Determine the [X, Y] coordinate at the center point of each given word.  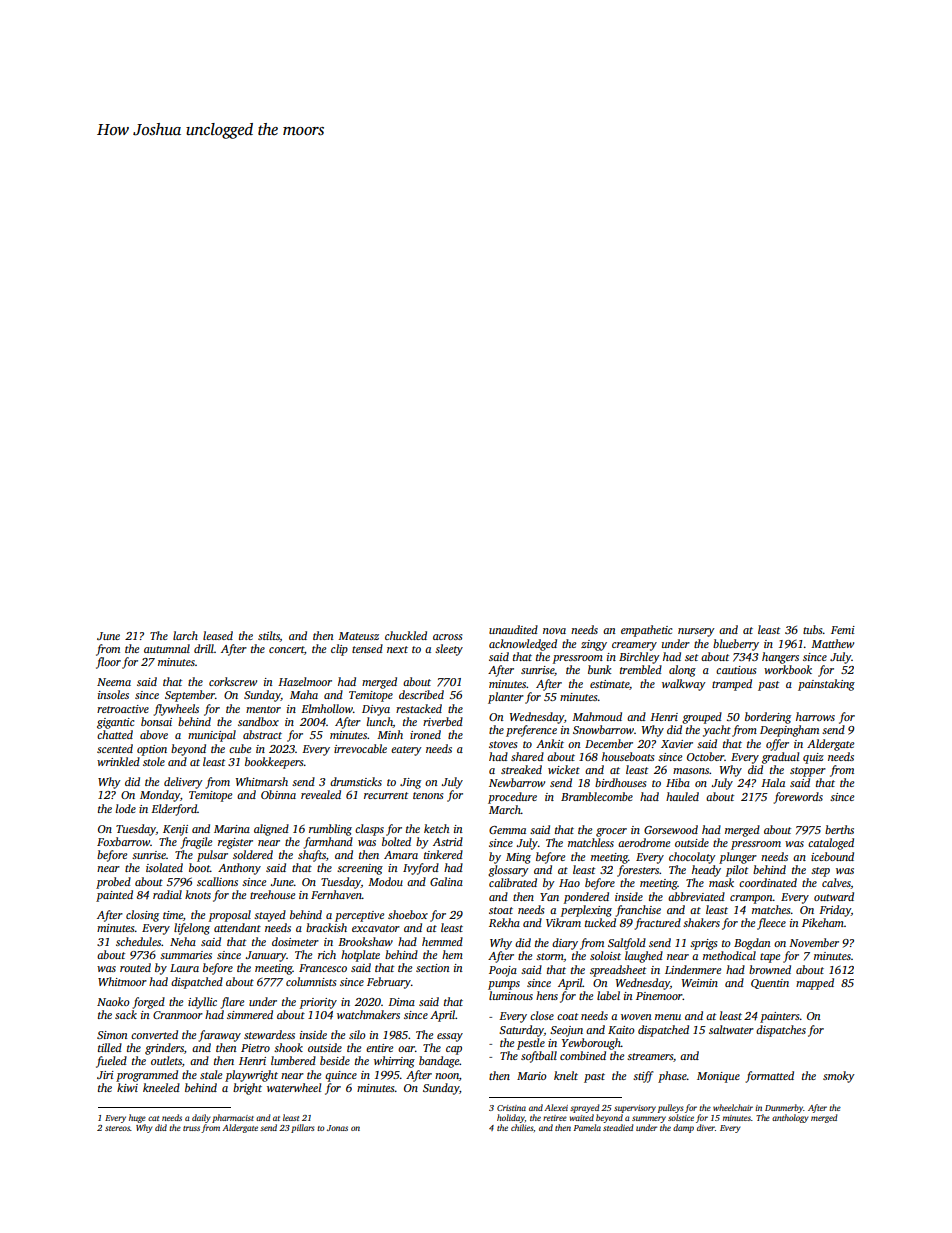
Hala [773, 782]
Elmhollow [327, 708]
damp [683, 1128]
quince [341, 1076]
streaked [521, 769]
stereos [117, 1128]
